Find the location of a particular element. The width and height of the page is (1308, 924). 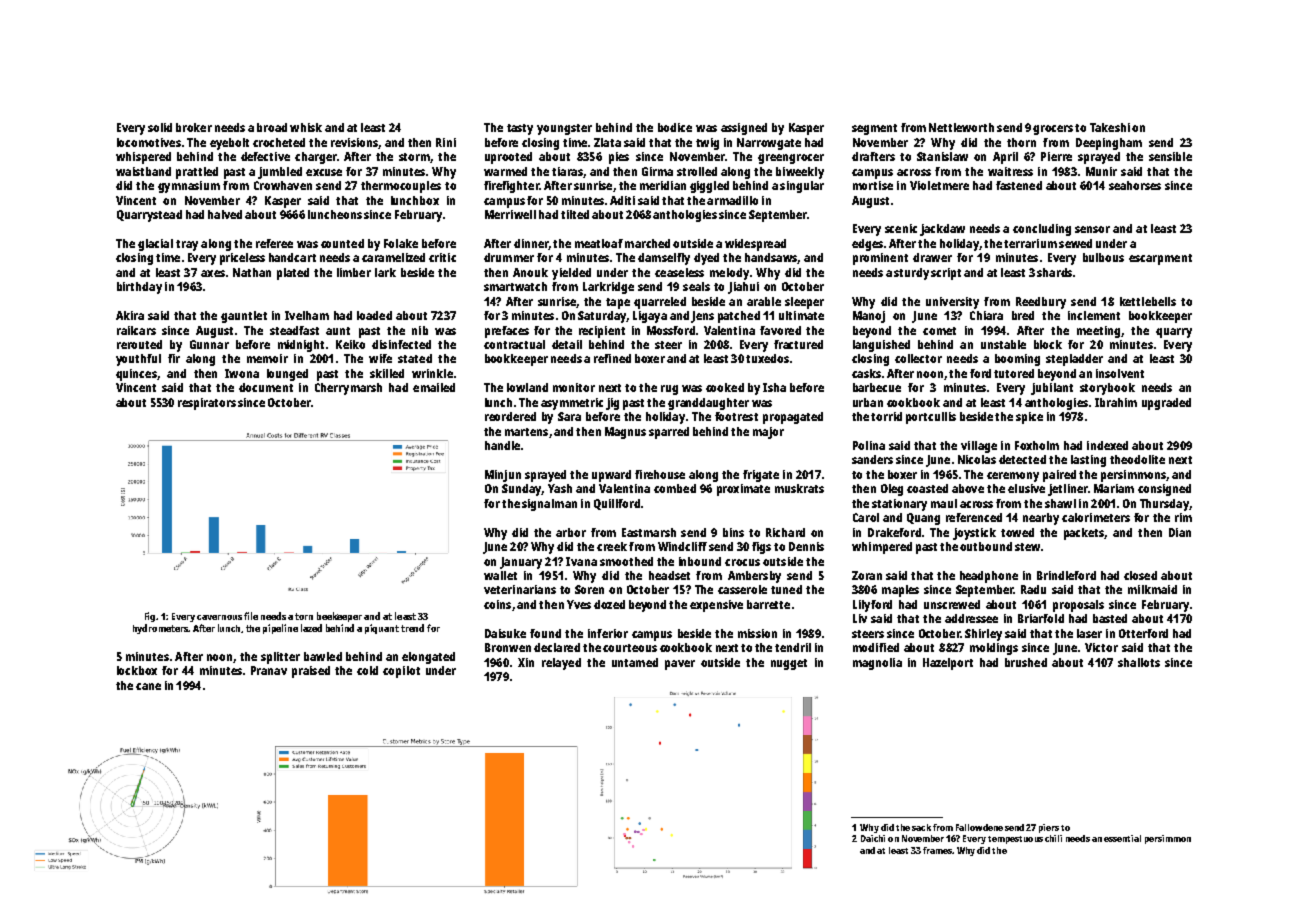

spice is located at coordinates (1029, 418).
